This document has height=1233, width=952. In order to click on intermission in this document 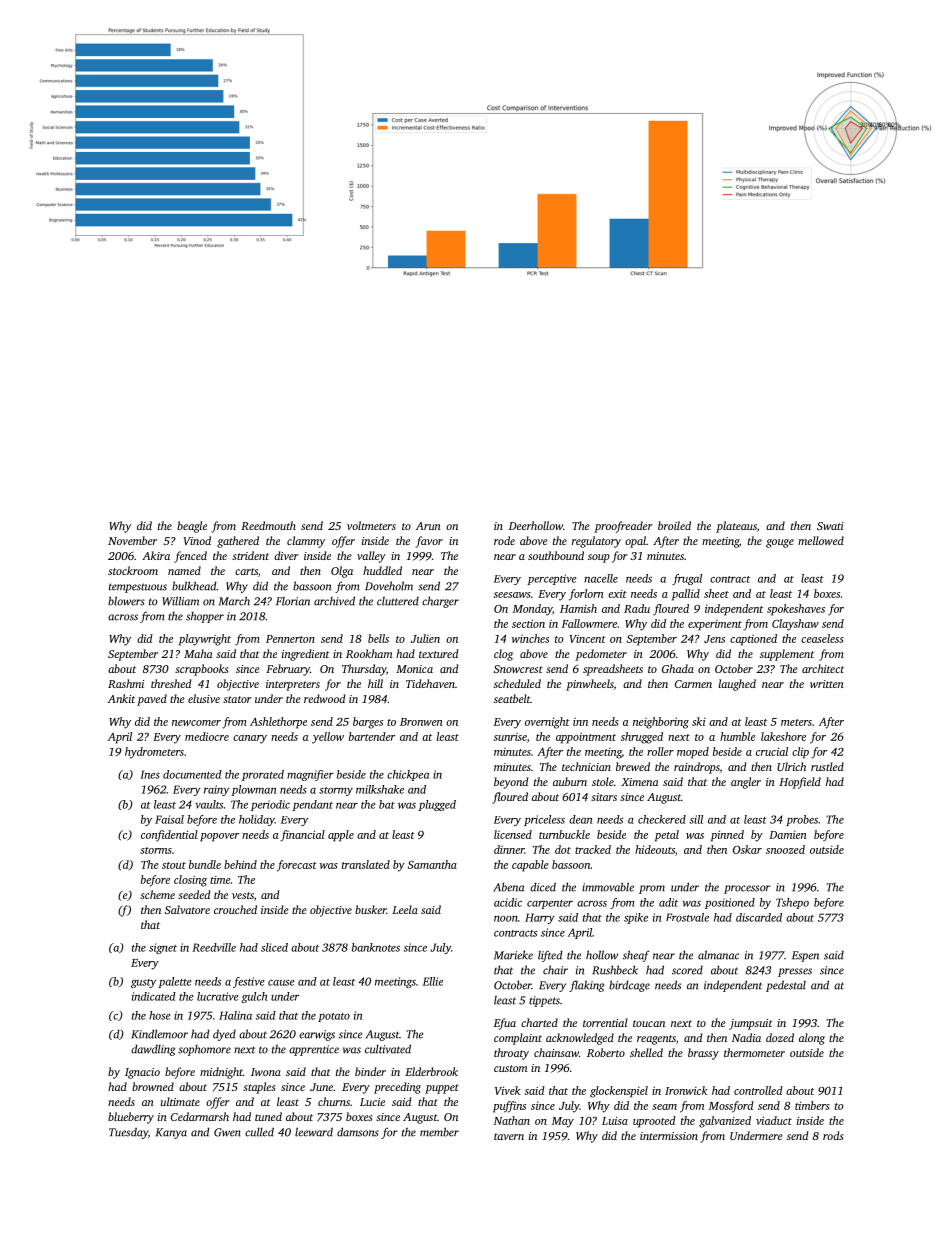, I will do `click(669, 1136)`.
